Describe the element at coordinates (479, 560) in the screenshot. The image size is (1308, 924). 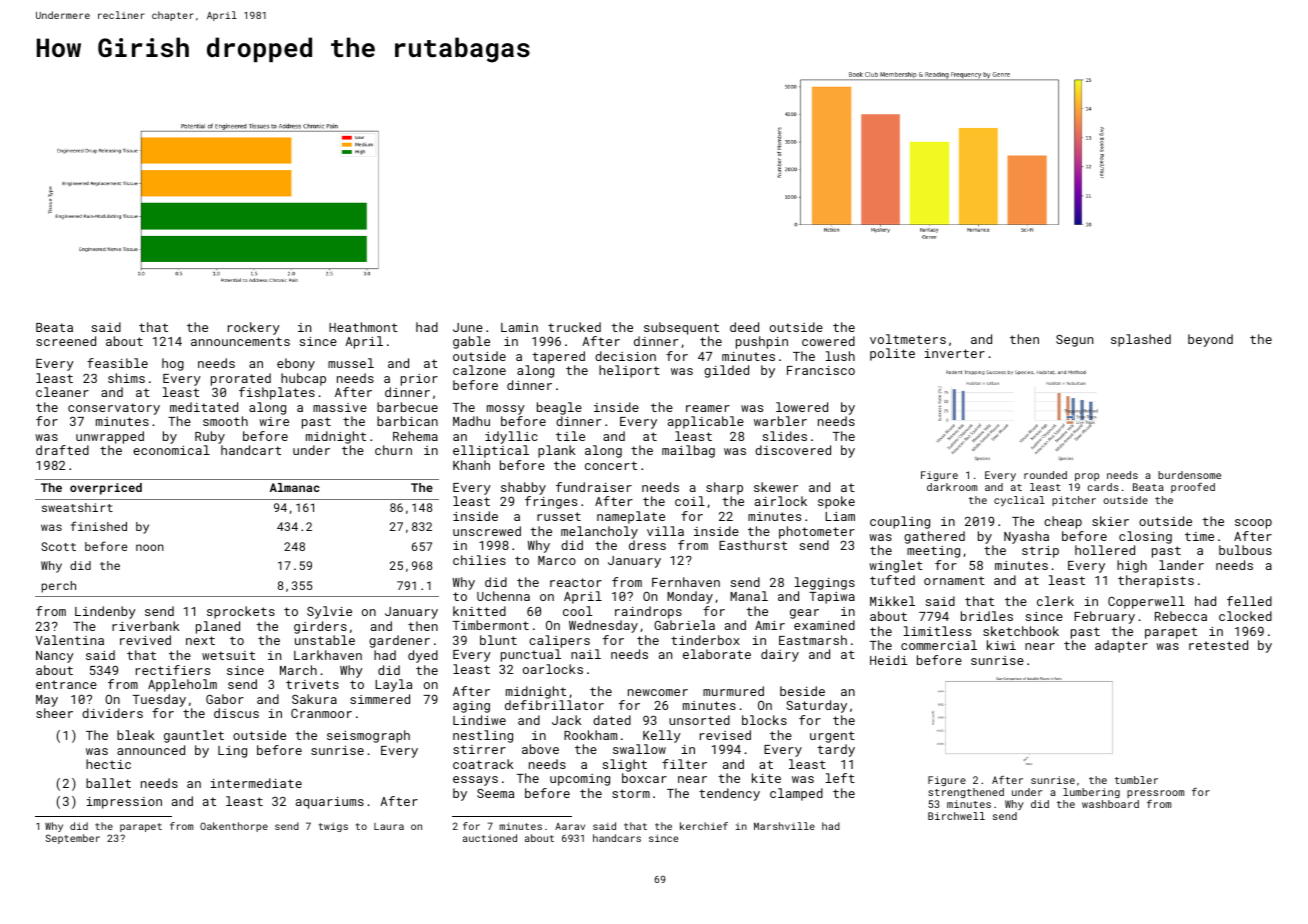
I see `chilies` at that location.
